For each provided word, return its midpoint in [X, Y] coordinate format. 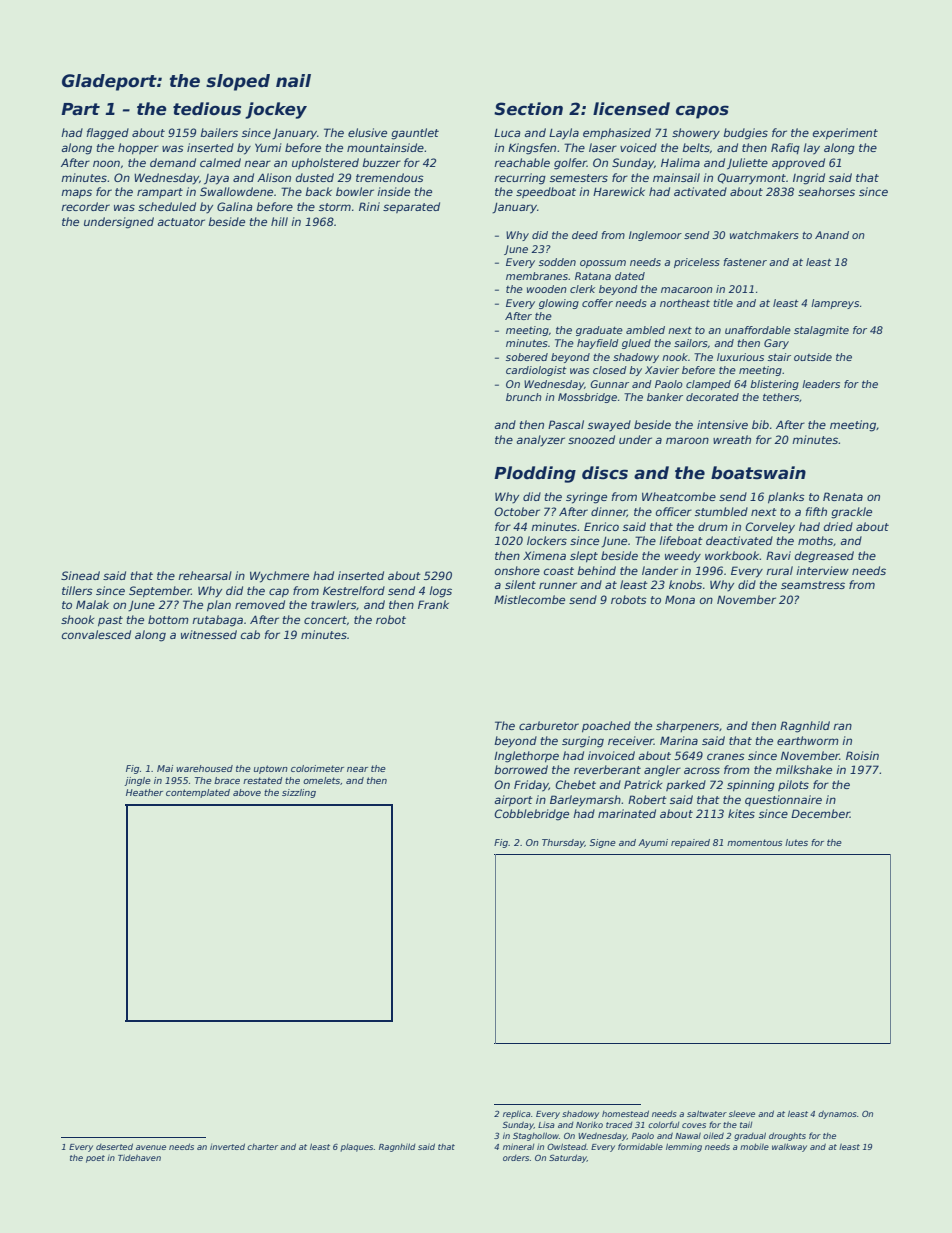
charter [262, 1147]
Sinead [80, 575]
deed [585, 235]
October [517, 511]
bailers [219, 132]
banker [665, 397]
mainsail [676, 177]
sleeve [742, 1114]
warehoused [204, 768]
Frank [433, 604]
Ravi [778, 555]
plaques [356, 1148]
